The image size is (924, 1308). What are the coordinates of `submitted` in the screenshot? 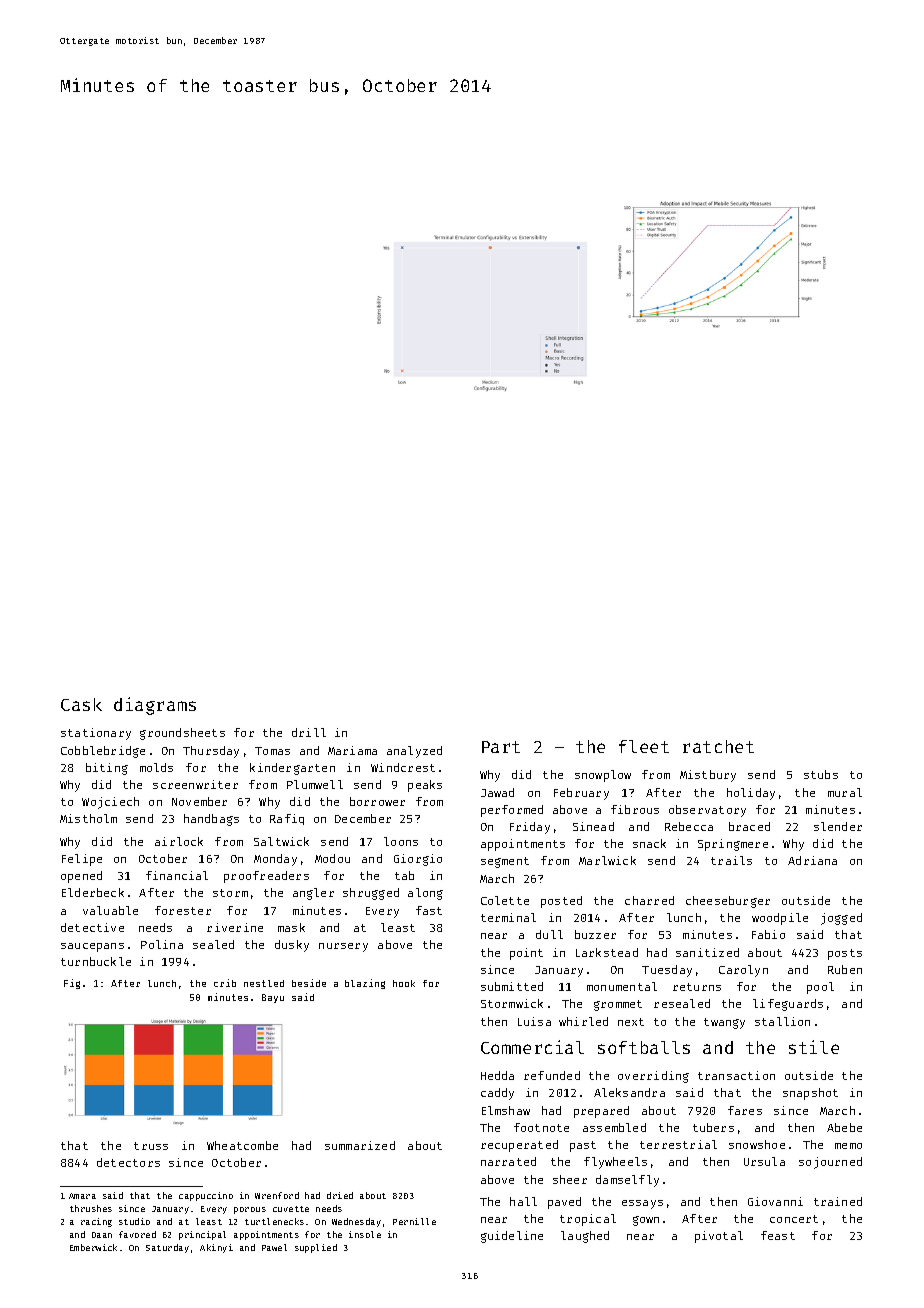 It's located at (512, 986).
